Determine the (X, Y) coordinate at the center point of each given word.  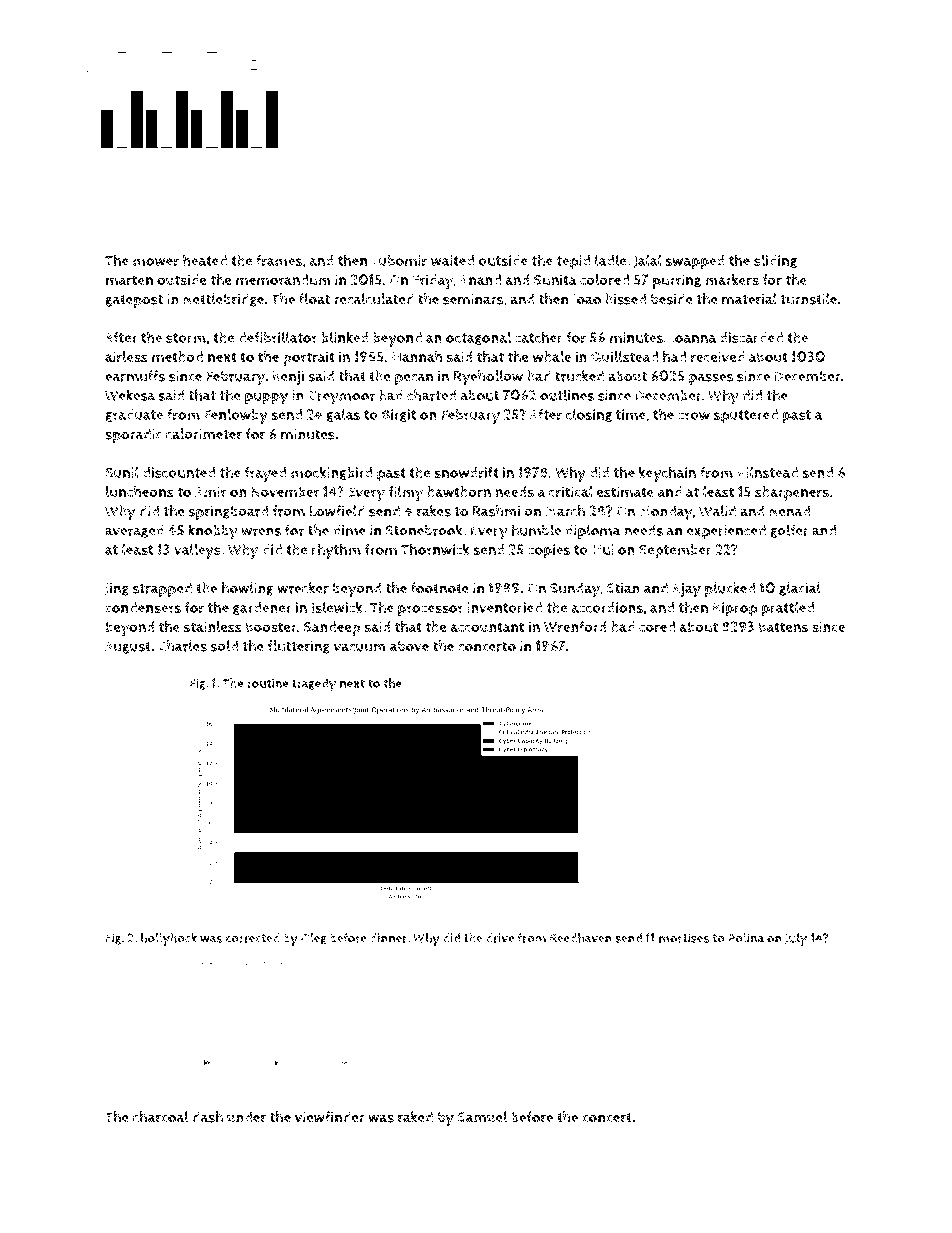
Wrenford (575, 627)
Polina (746, 938)
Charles (182, 646)
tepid (573, 262)
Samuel (482, 1117)
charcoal (160, 1117)
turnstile (808, 299)
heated (205, 260)
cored (657, 627)
